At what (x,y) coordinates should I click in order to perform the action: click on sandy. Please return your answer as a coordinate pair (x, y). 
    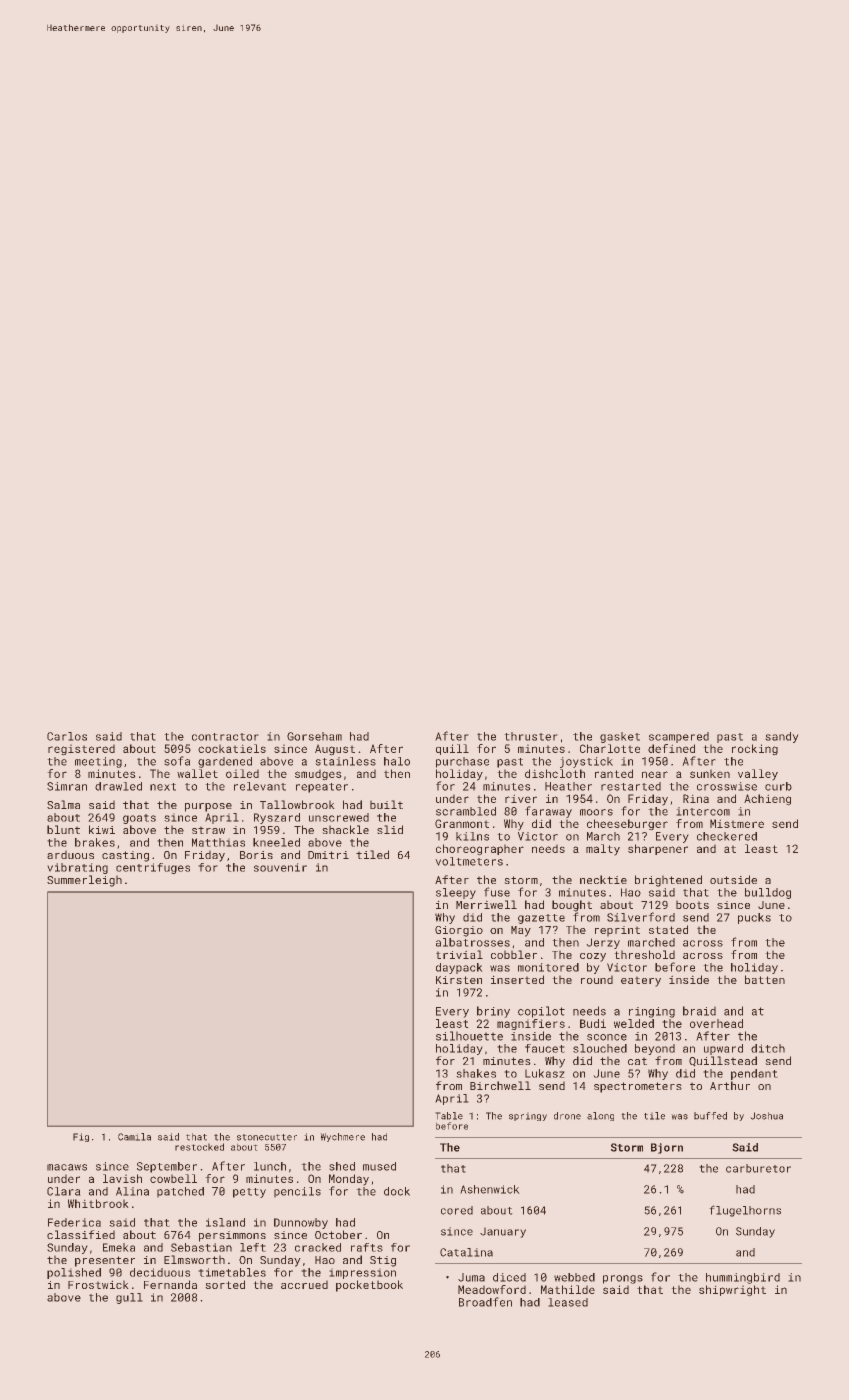
    Looking at the image, I should click on (782, 737).
